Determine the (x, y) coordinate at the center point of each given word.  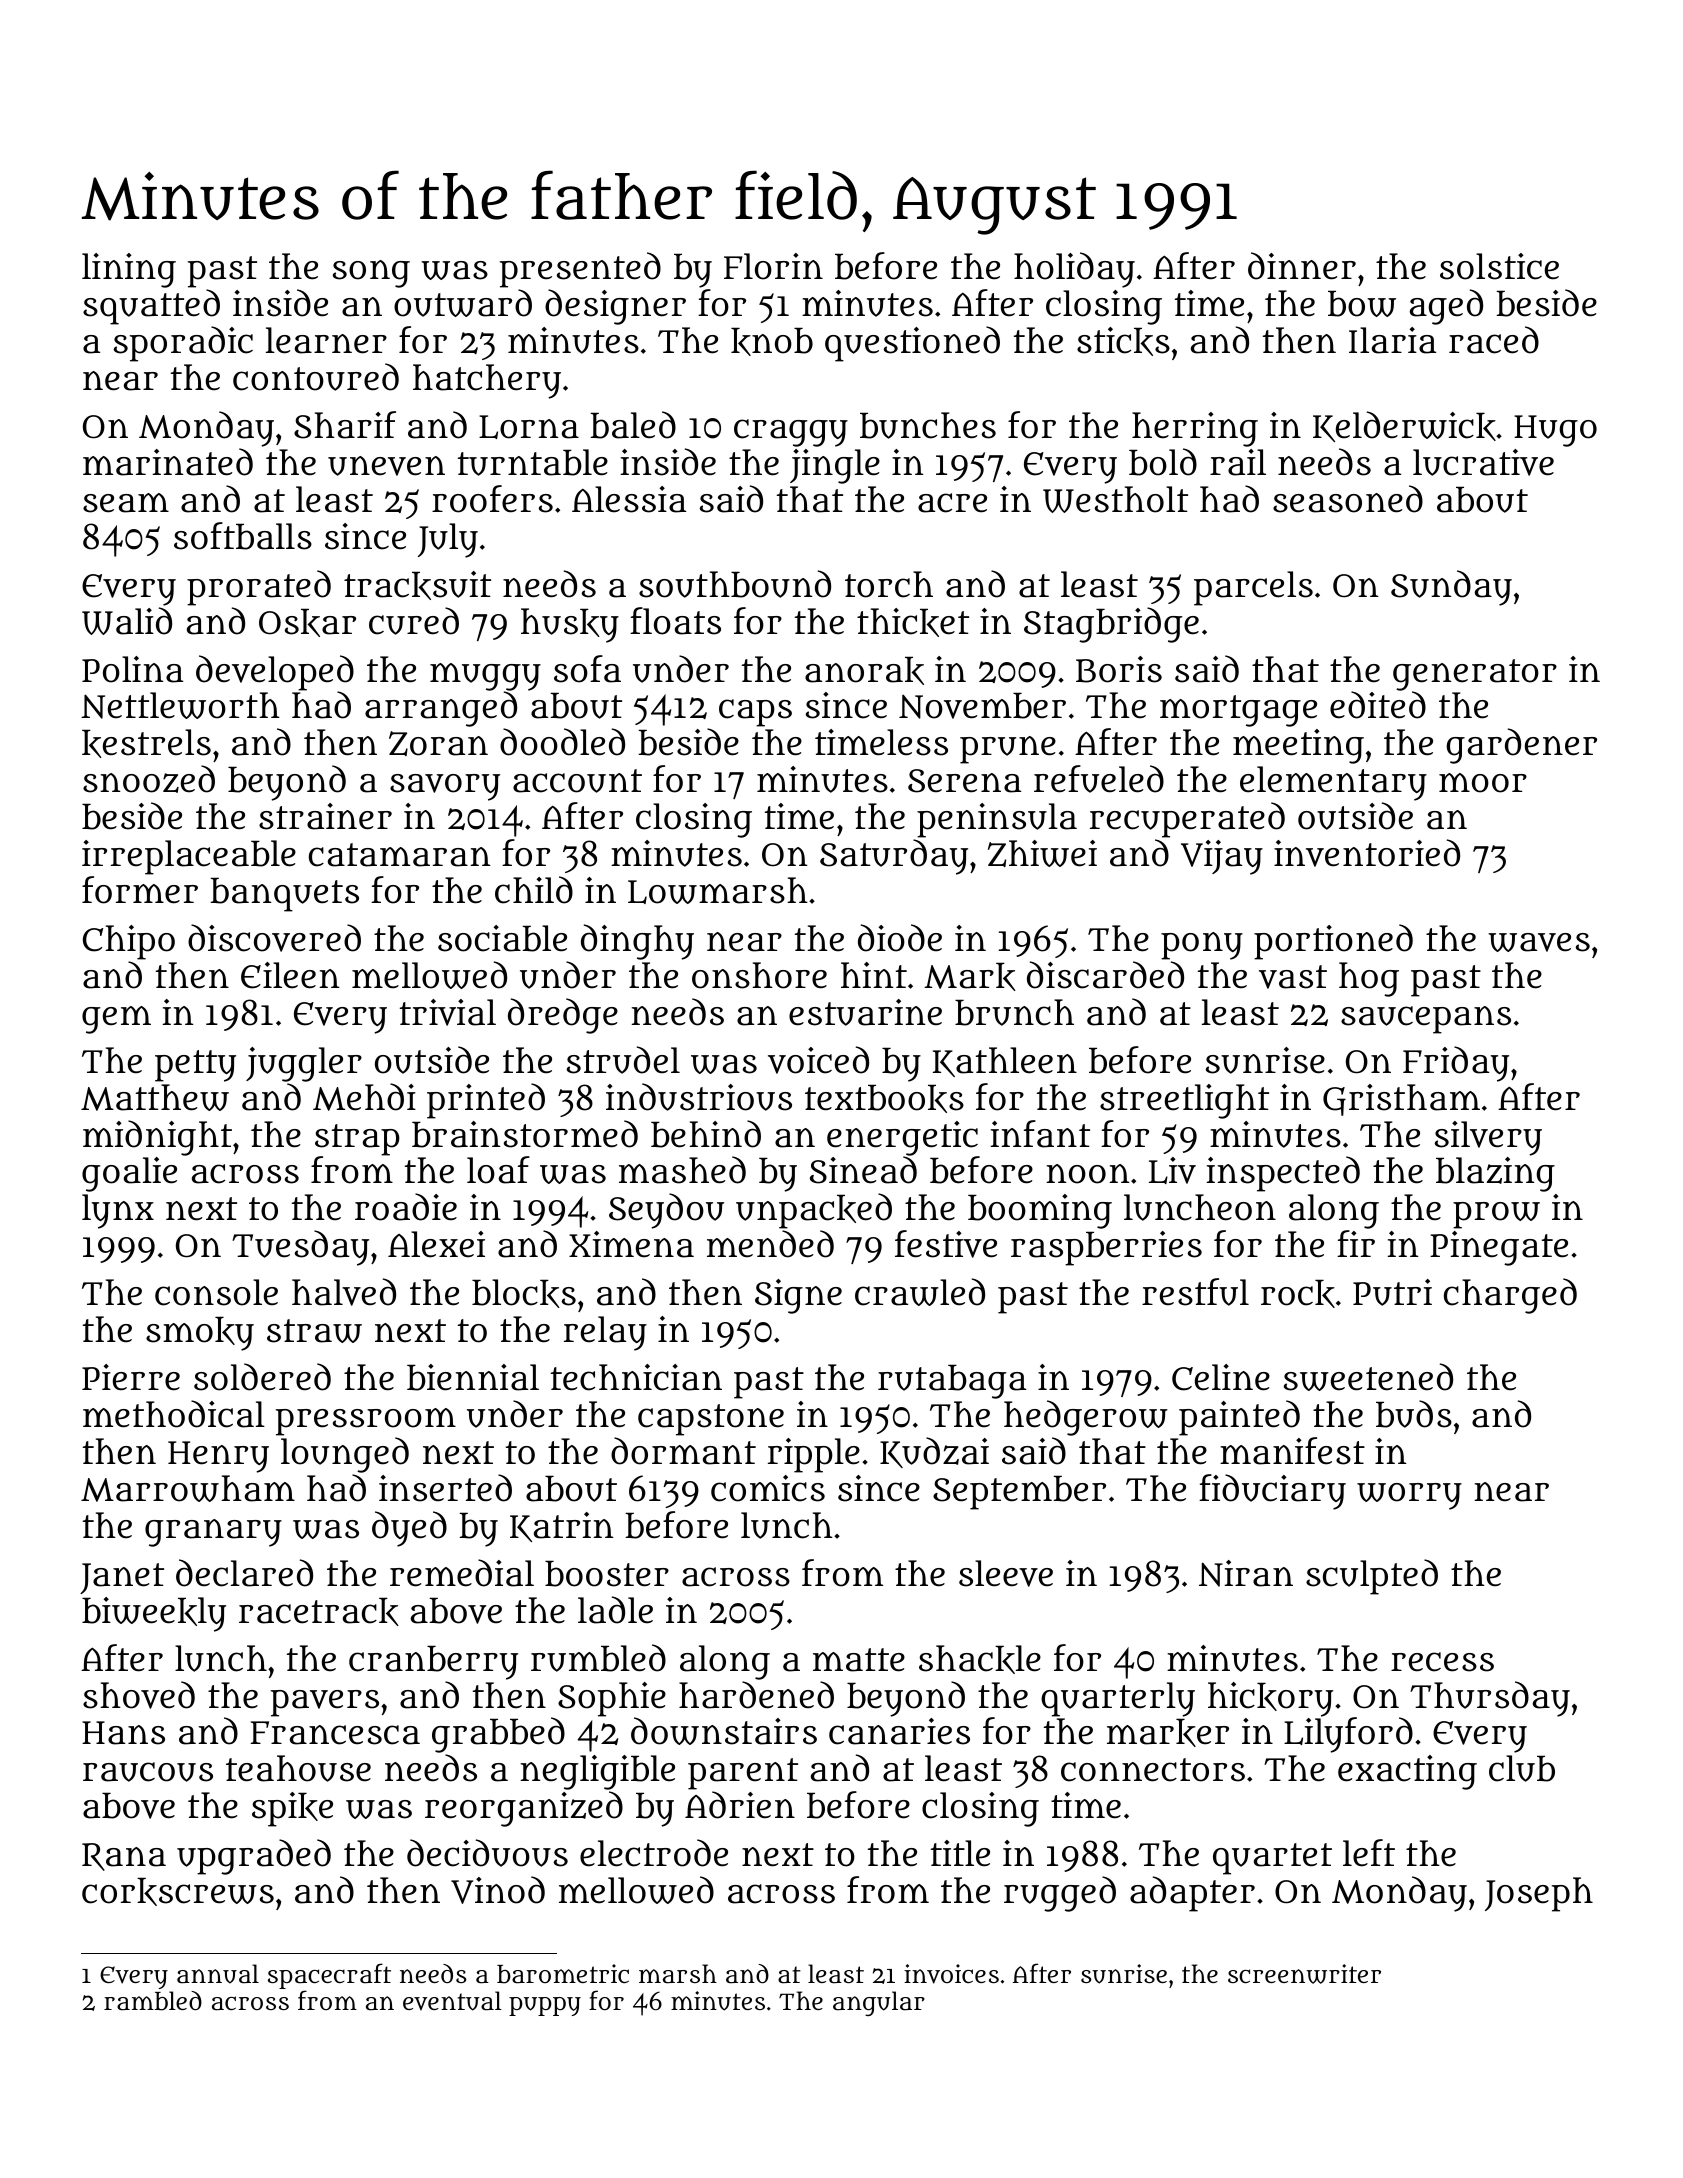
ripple (814, 1455)
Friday (1456, 1064)
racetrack (319, 1611)
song (371, 274)
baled (633, 425)
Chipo (129, 942)
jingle (835, 466)
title (960, 1853)
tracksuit (417, 585)
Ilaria (1392, 340)
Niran (1246, 1573)
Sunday (1451, 588)
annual (218, 1974)
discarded (1105, 975)
